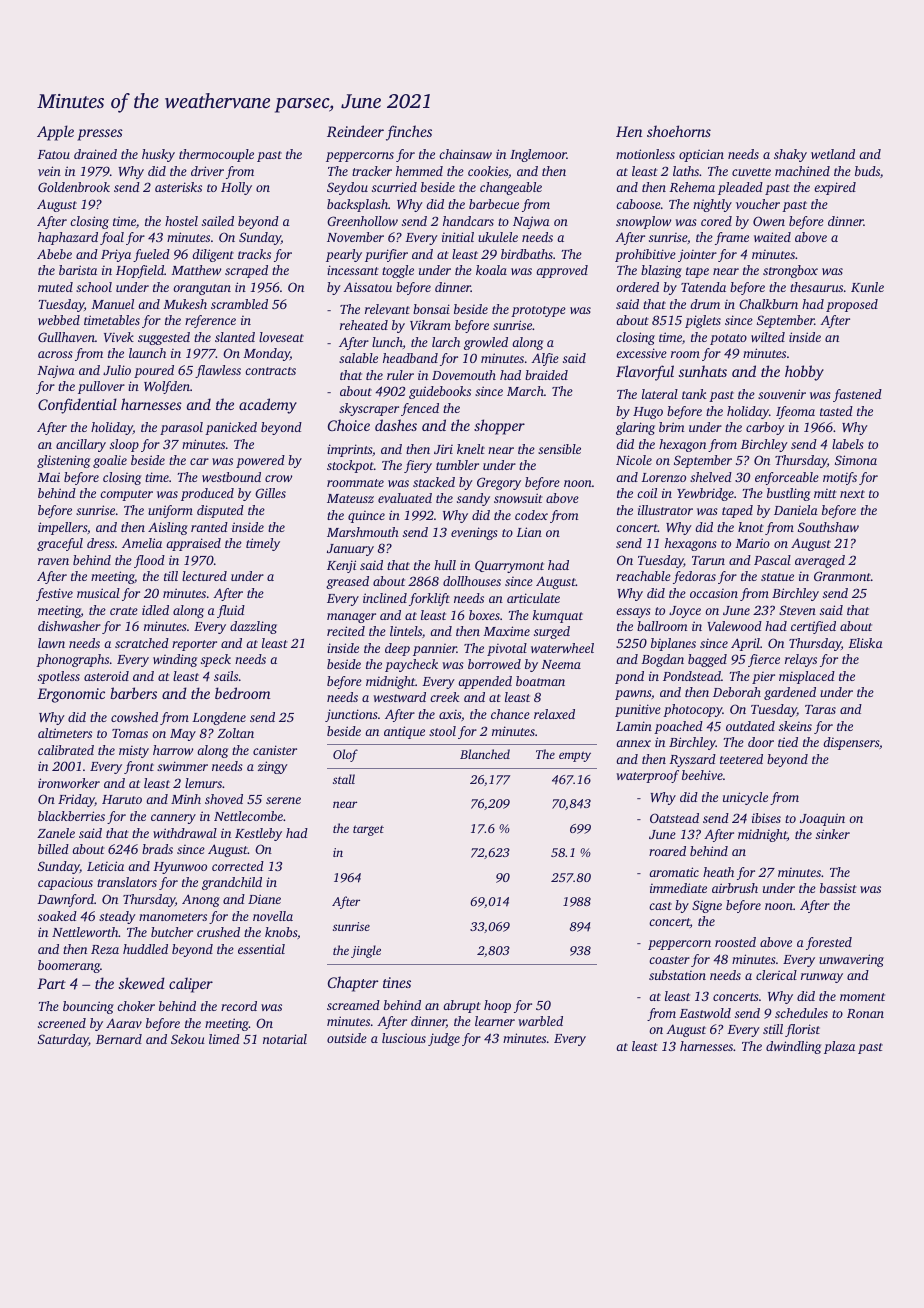  What do you see at coordinates (741, 759) in the image?
I see `teetered` at bounding box center [741, 759].
